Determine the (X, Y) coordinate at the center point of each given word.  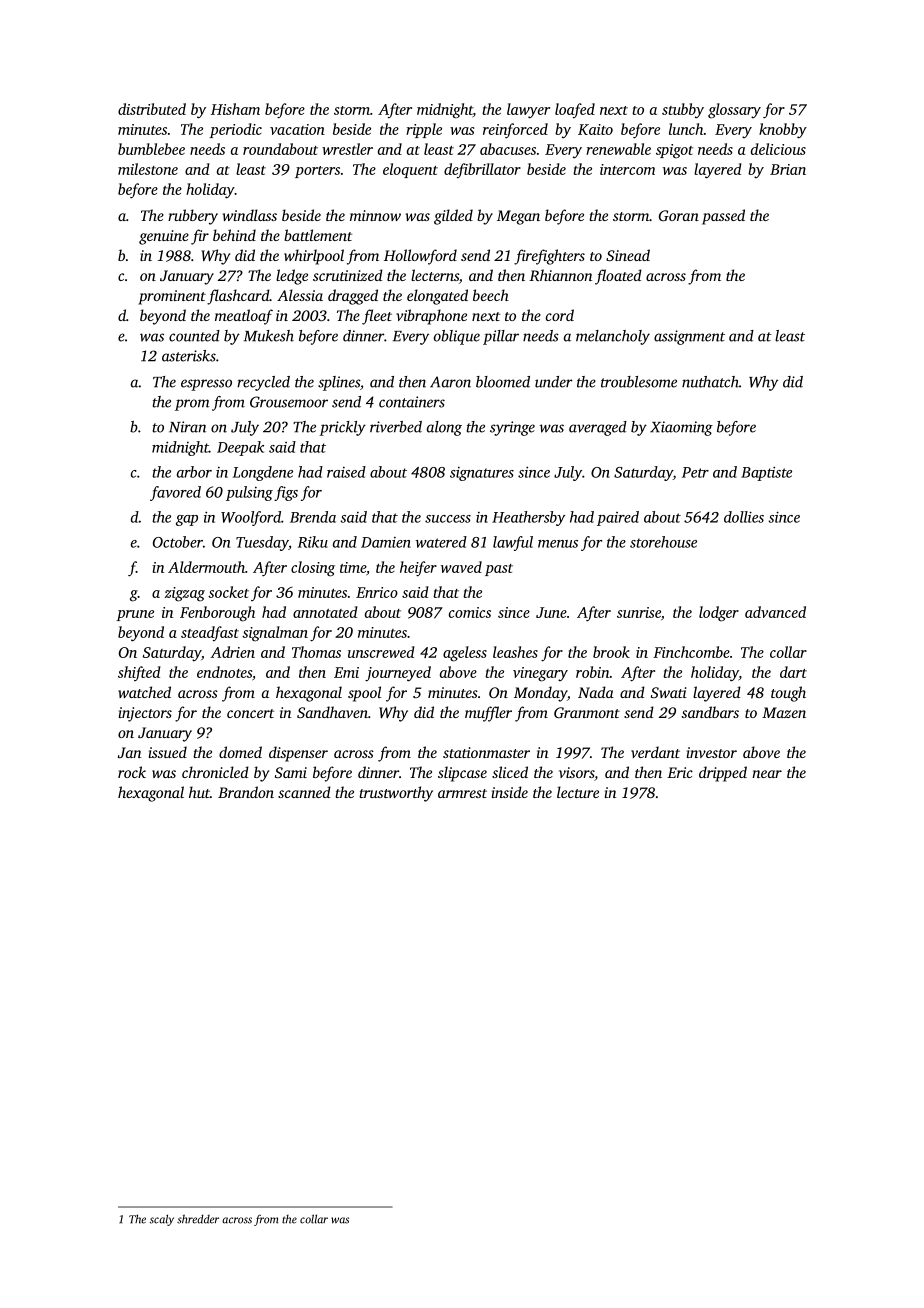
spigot (674, 151)
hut (199, 792)
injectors (145, 714)
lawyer (528, 111)
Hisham (235, 109)
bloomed (503, 382)
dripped (723, 774)
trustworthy (396, 794)
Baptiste (766, 473)
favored (175, 493)
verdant (655, 752)
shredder (198, 1219)
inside (510, 792)
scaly (162, 1220)
